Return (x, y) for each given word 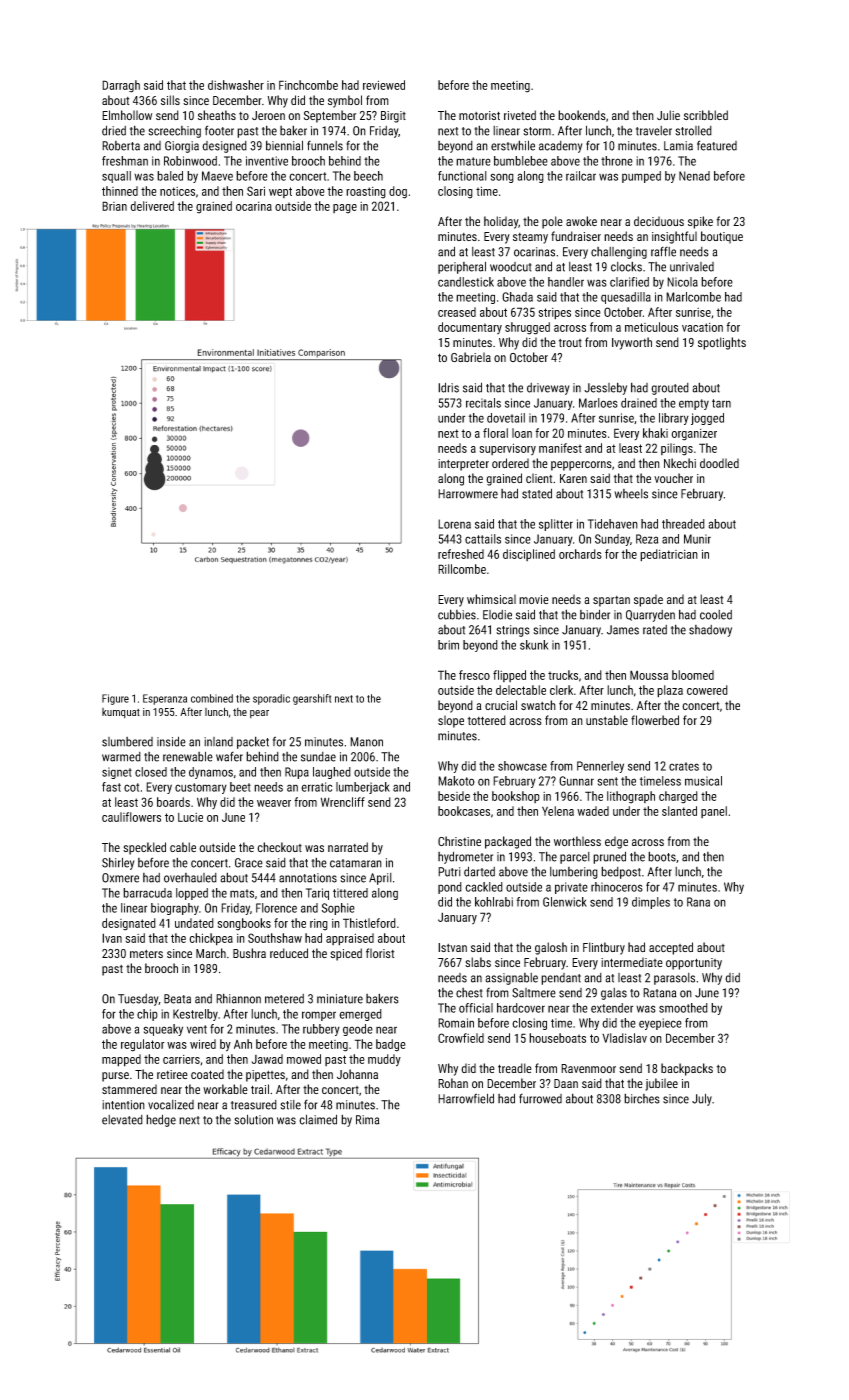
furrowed (540, 1098)
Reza (647, 539)
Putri (449, 872)
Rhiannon (238, 998)
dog (398, 192)
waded (593, 811)
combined (212, 698)
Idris (448, 387)
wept (280, 192)
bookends (582, 115)
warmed (121, 757)
